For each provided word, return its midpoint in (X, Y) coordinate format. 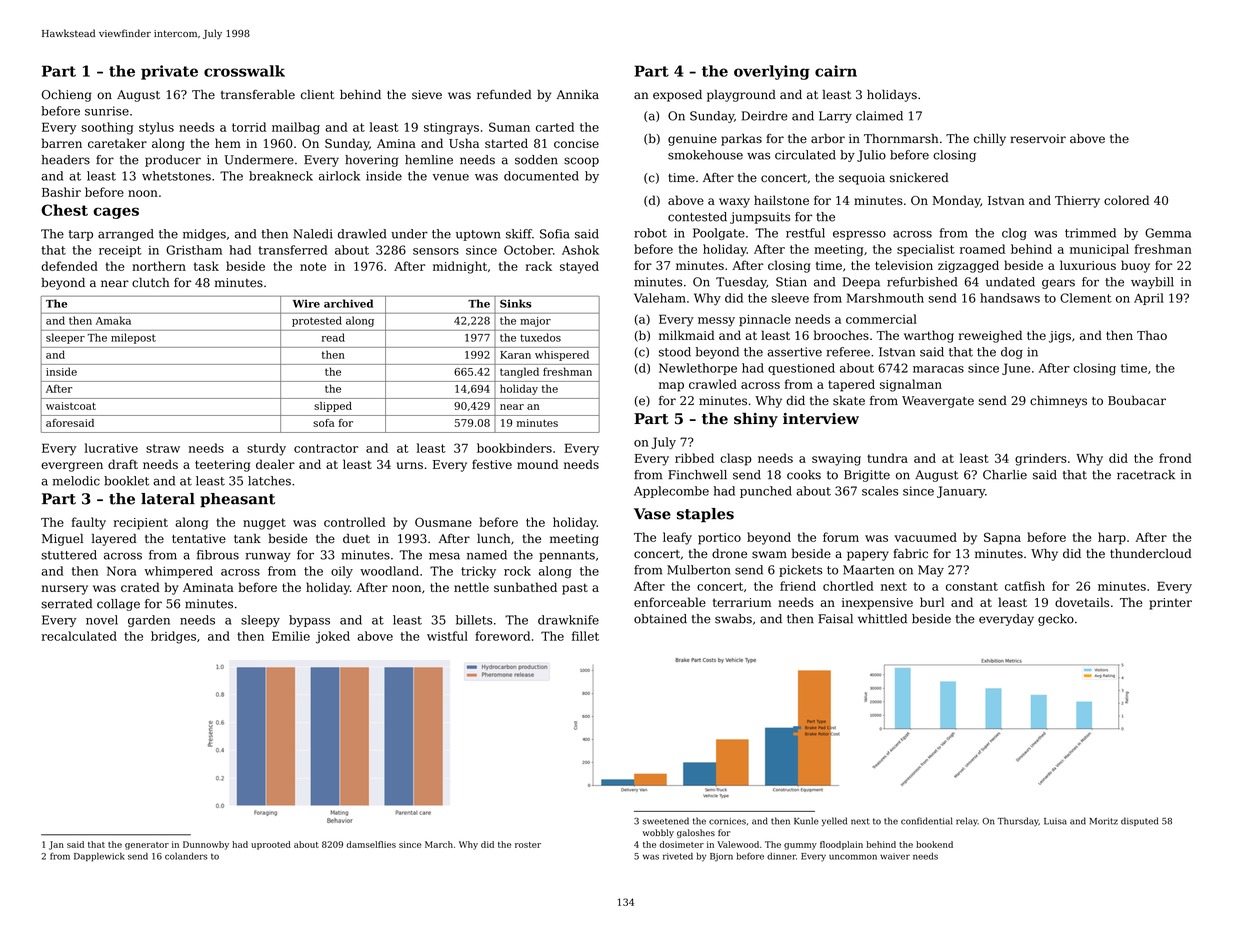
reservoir (1038, 139)
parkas (741, 139)
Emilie (291, 636)
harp (1112, 538)
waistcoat (71, 406)
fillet (585, 636)
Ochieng (66, 96)
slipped (333, 407)
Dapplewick (99, 857)
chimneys (1058, 402)
